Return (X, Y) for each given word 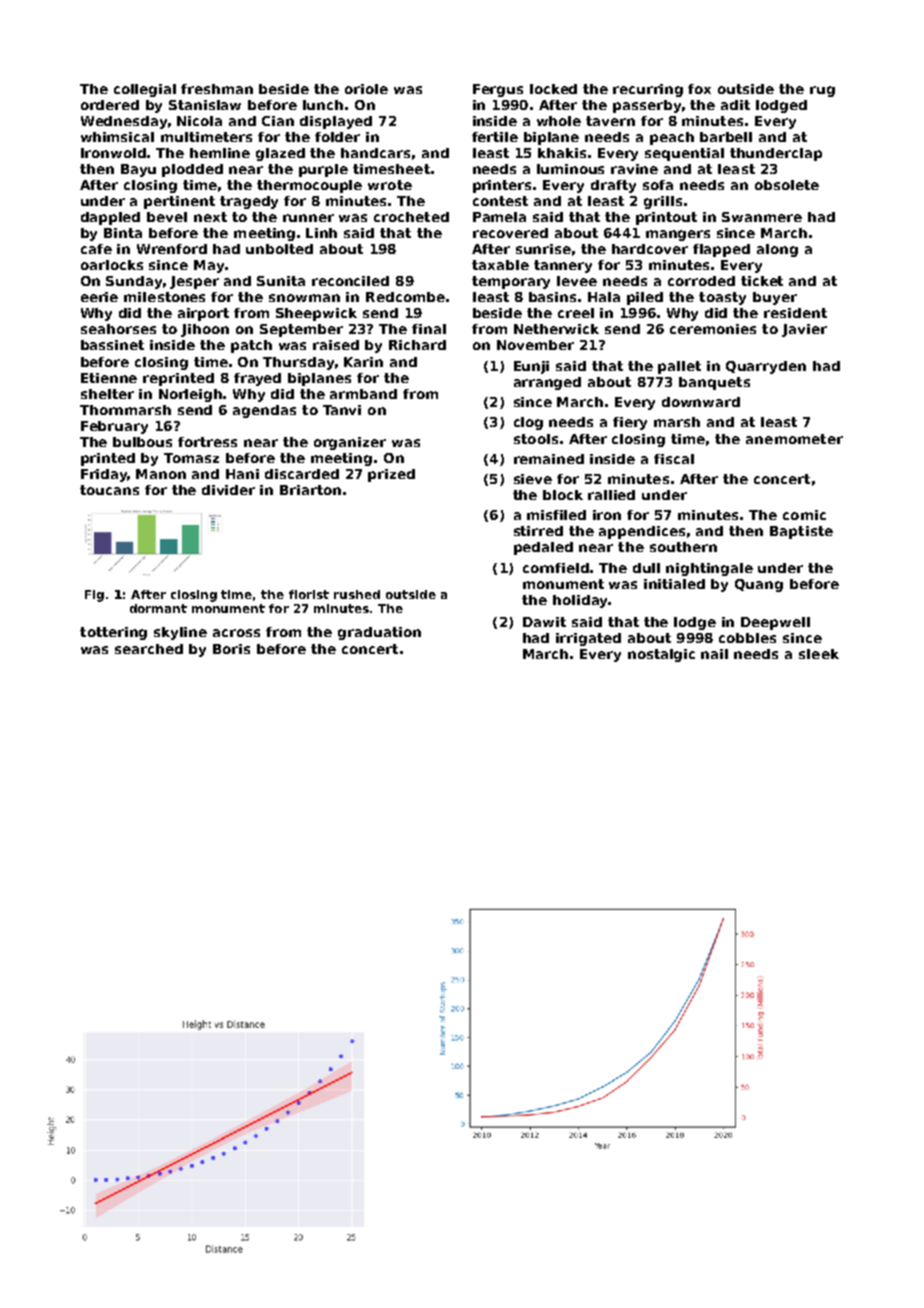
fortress (207, 442)
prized (391, 475)
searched (149, 649)
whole (559, 121)
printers (503, 186)
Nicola (199, 121)
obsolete (787, 185)
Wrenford (172, 249)
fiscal (674, 459)
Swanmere (762, 217)
